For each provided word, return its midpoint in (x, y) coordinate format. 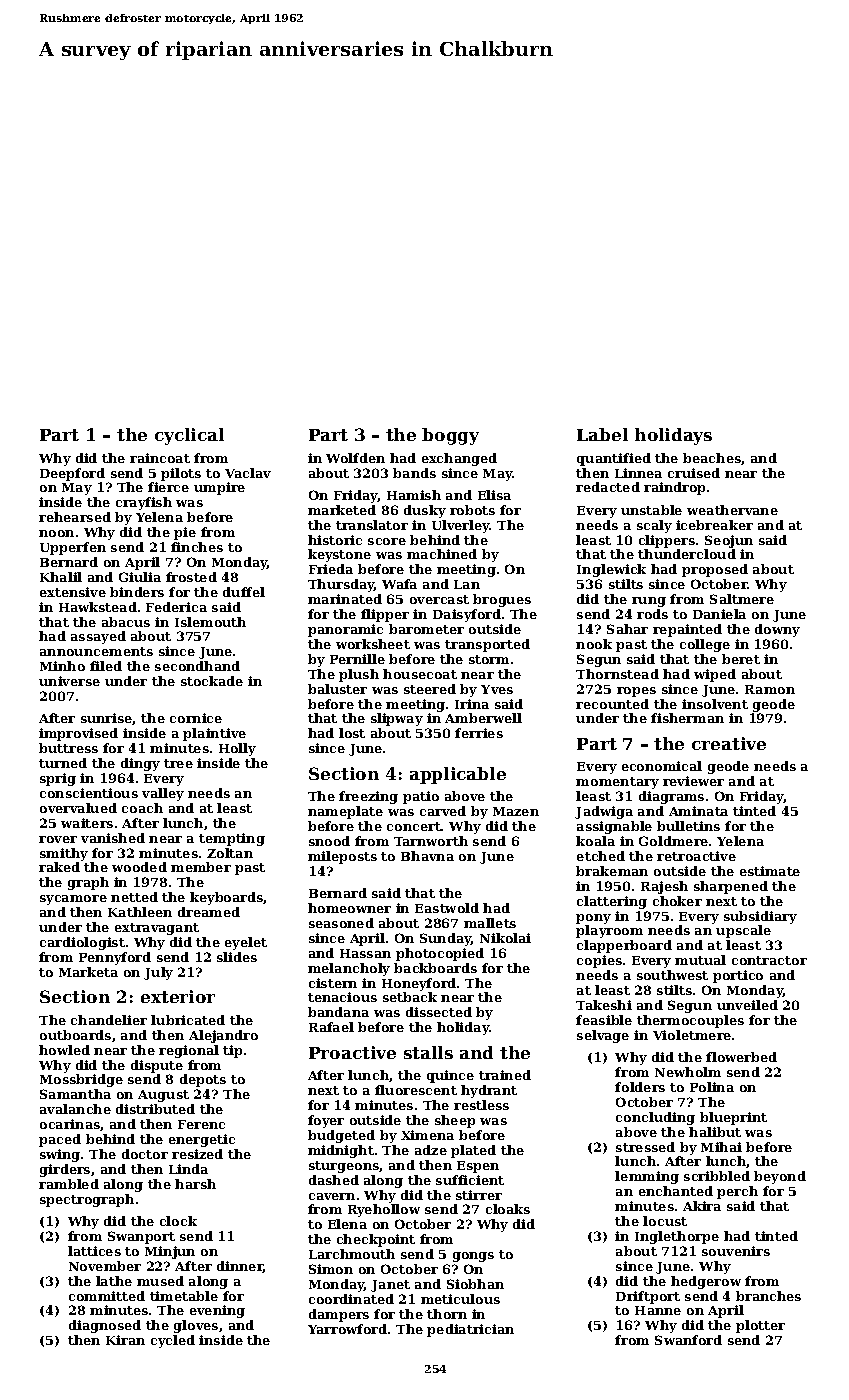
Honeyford (419, 984)
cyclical (189, 436)
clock (178, 1221)
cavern (332, 1196)
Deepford (72, 474)
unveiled (747, 1005)
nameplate (345, 812)
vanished (113, 838)
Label (602, 434)
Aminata (698, 811)
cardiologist (82, 943)
